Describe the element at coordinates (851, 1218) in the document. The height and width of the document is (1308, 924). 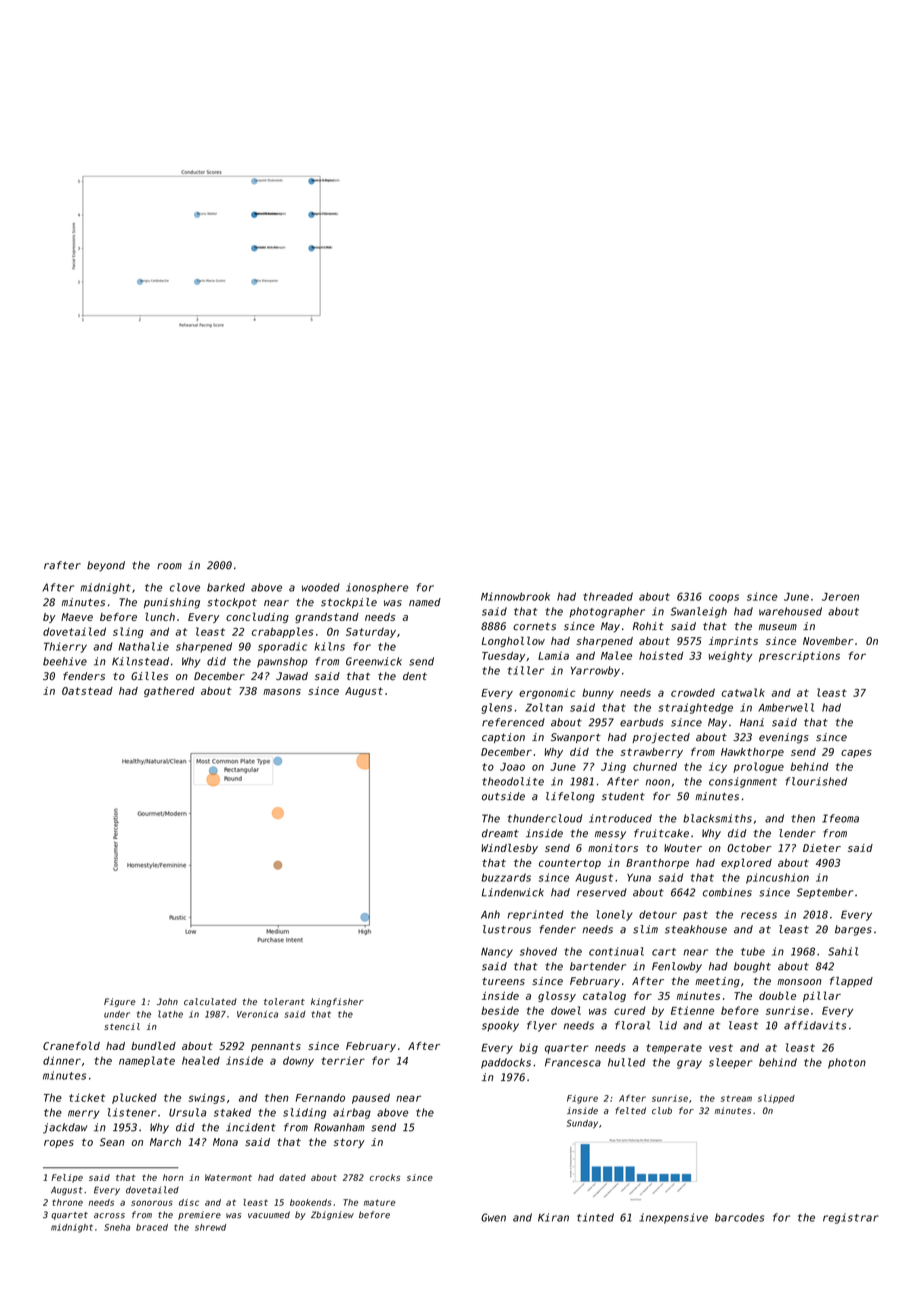
I see `registrar` at that location.
